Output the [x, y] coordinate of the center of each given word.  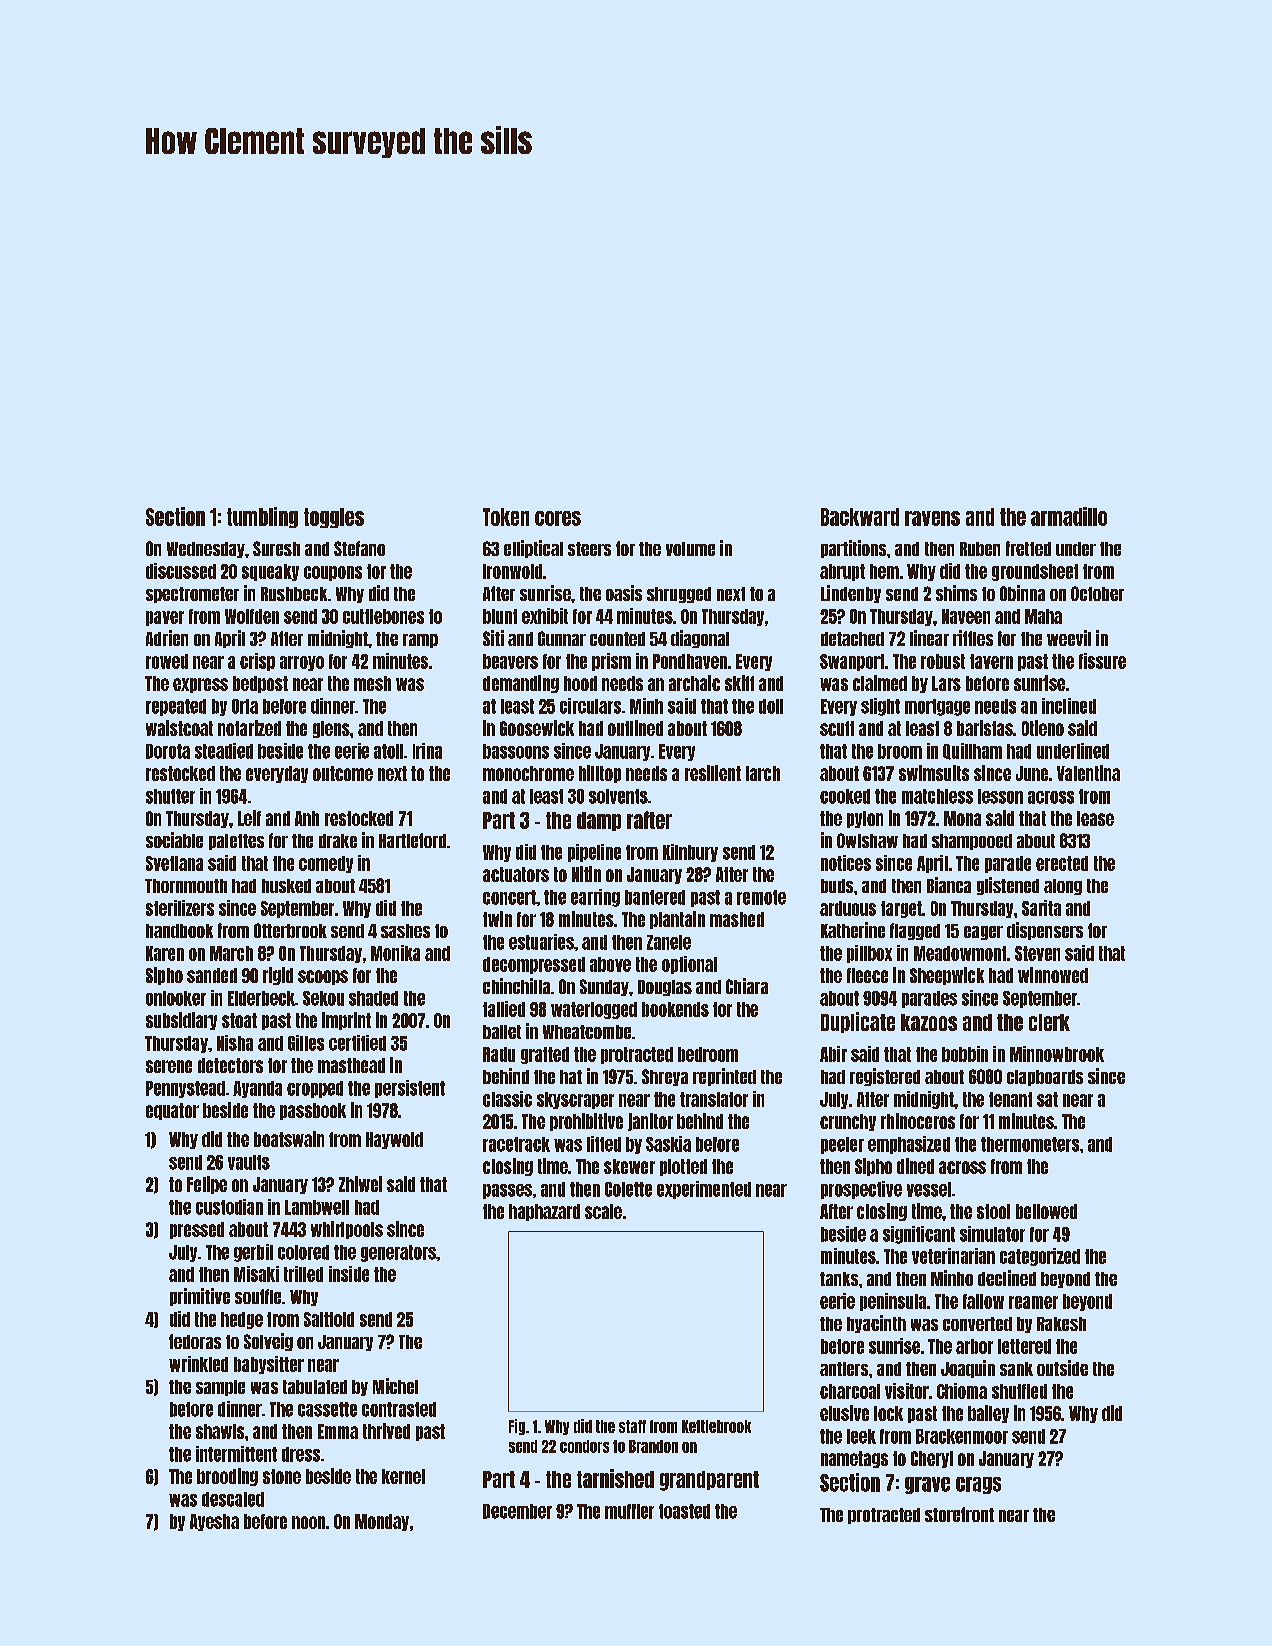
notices [846, 863]
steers [589, 549]
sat [1047, 1099]
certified [357, 1043]
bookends [675, 1009]
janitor [650, 1122]
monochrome [528, 773]
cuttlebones [383, 616]
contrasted [399, 1409]
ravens [932, 518]
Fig [517, 1427]
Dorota [168, 751]
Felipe [207, 1185]
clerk [1049, 1022]
